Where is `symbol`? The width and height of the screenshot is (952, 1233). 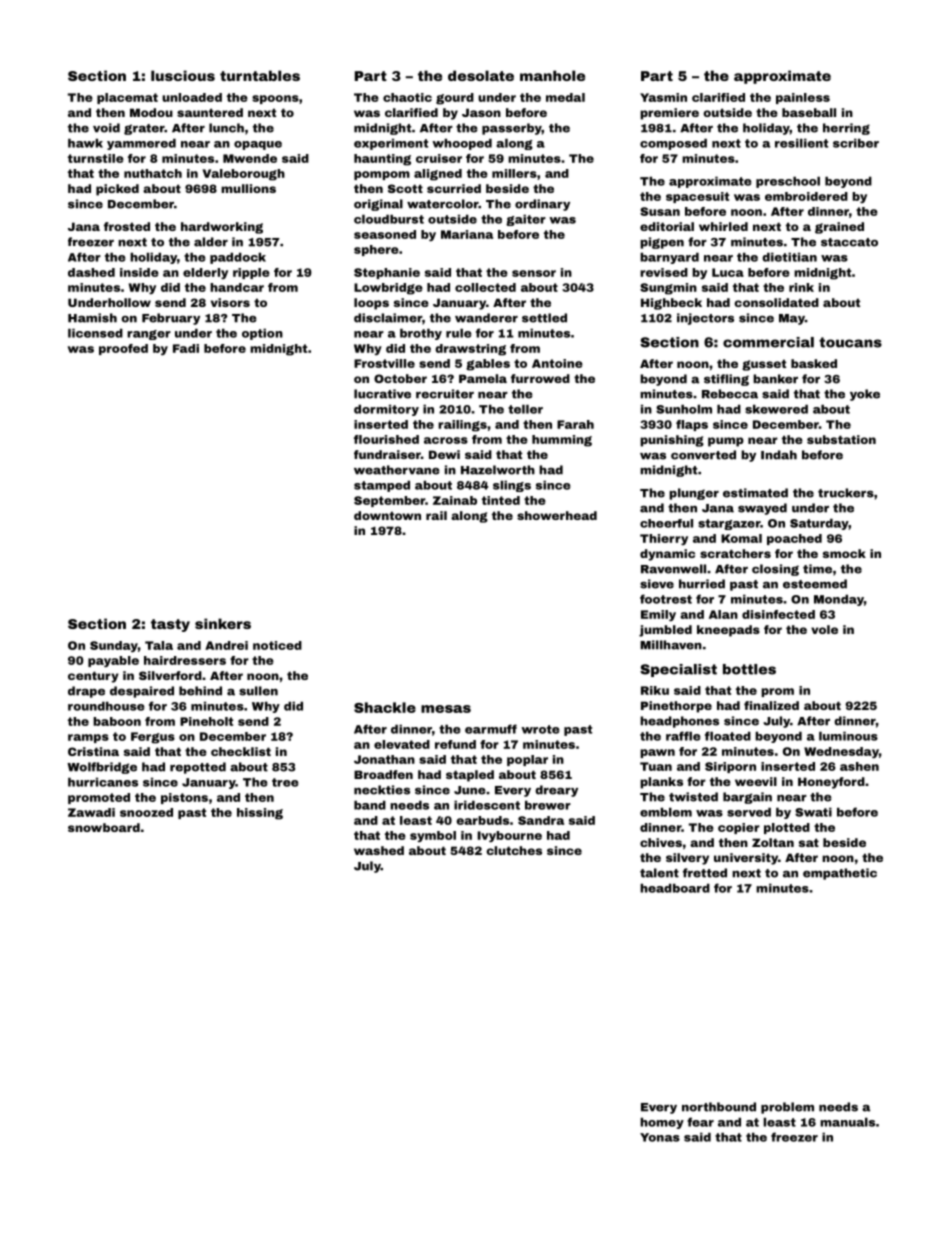
symbol is located at coordinates (433, 836).
